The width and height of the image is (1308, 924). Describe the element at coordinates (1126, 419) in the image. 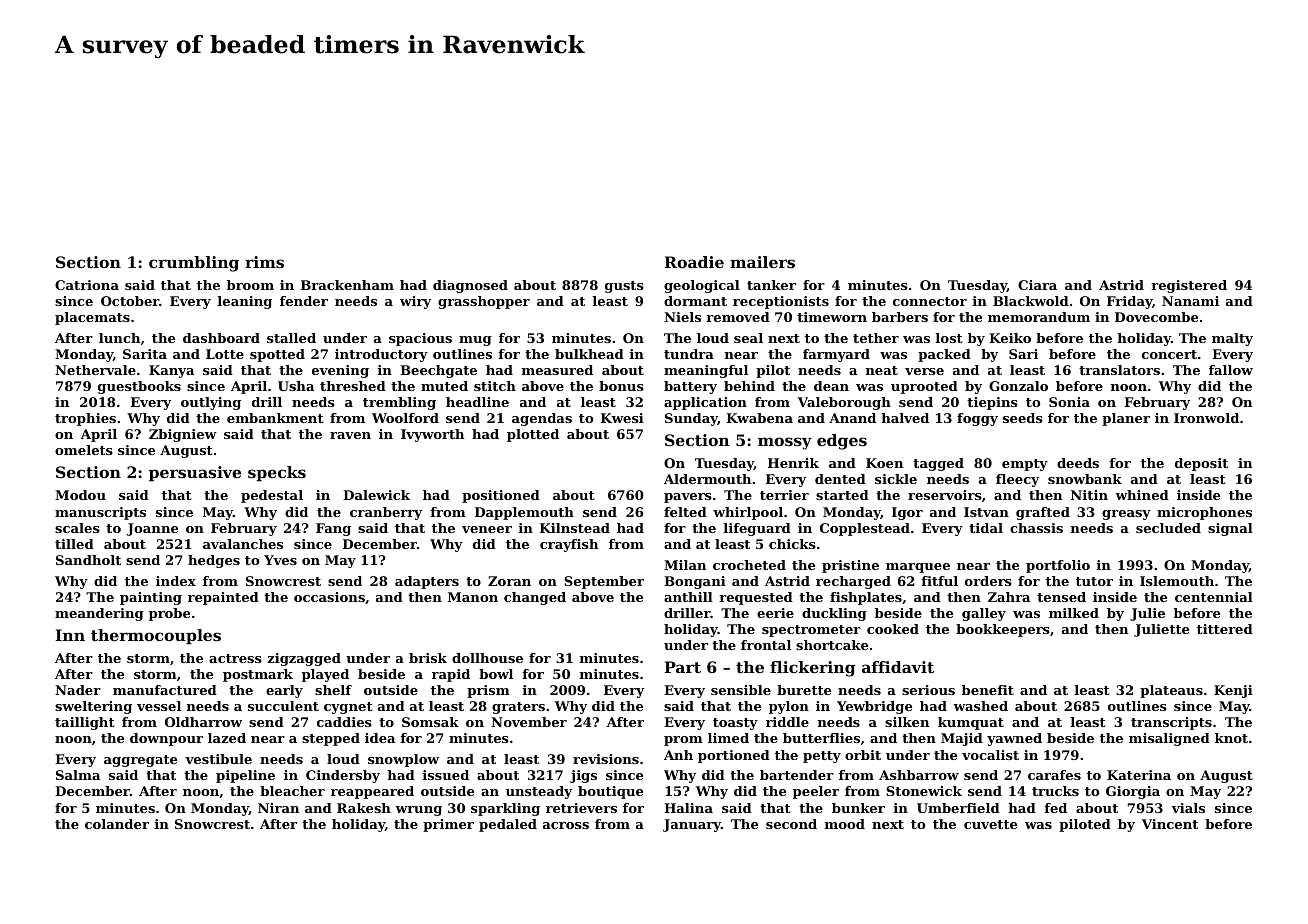

I see `planer` at that location.
